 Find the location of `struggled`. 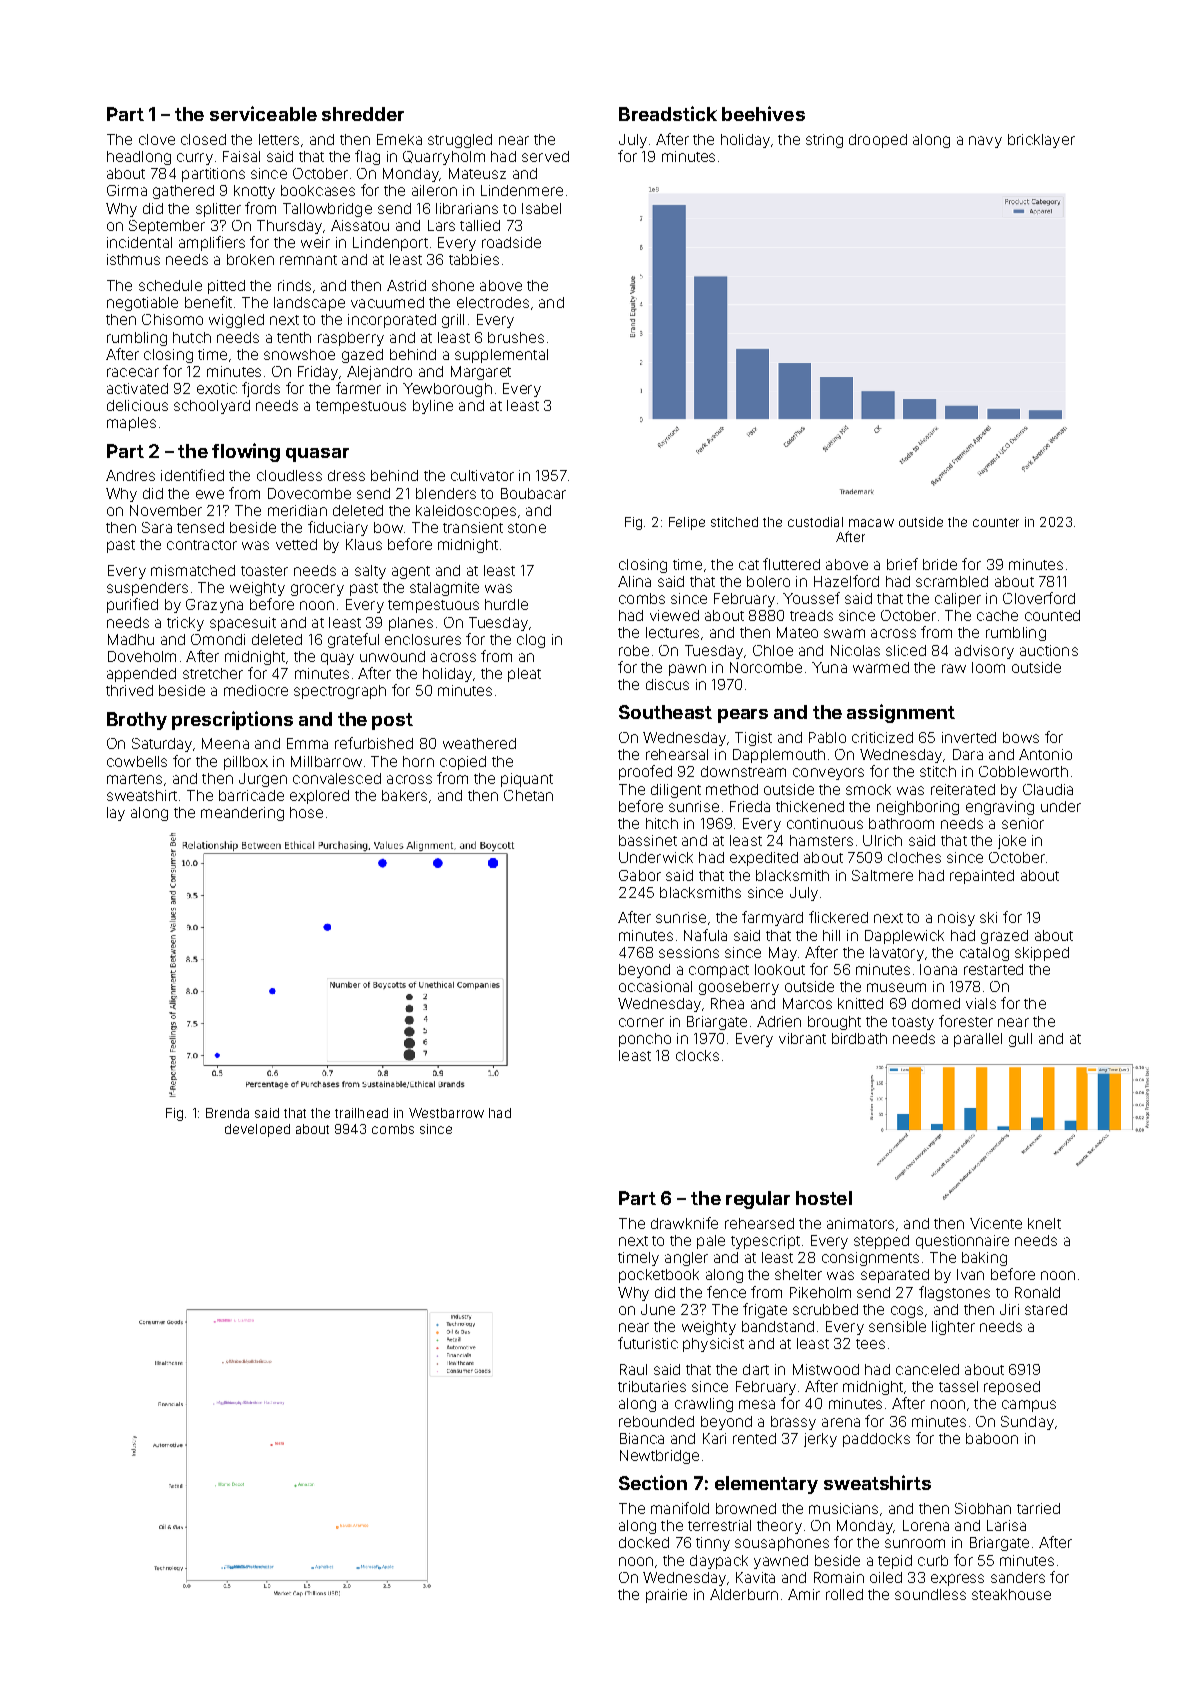

struggled is located at coordinates (460, 141).
